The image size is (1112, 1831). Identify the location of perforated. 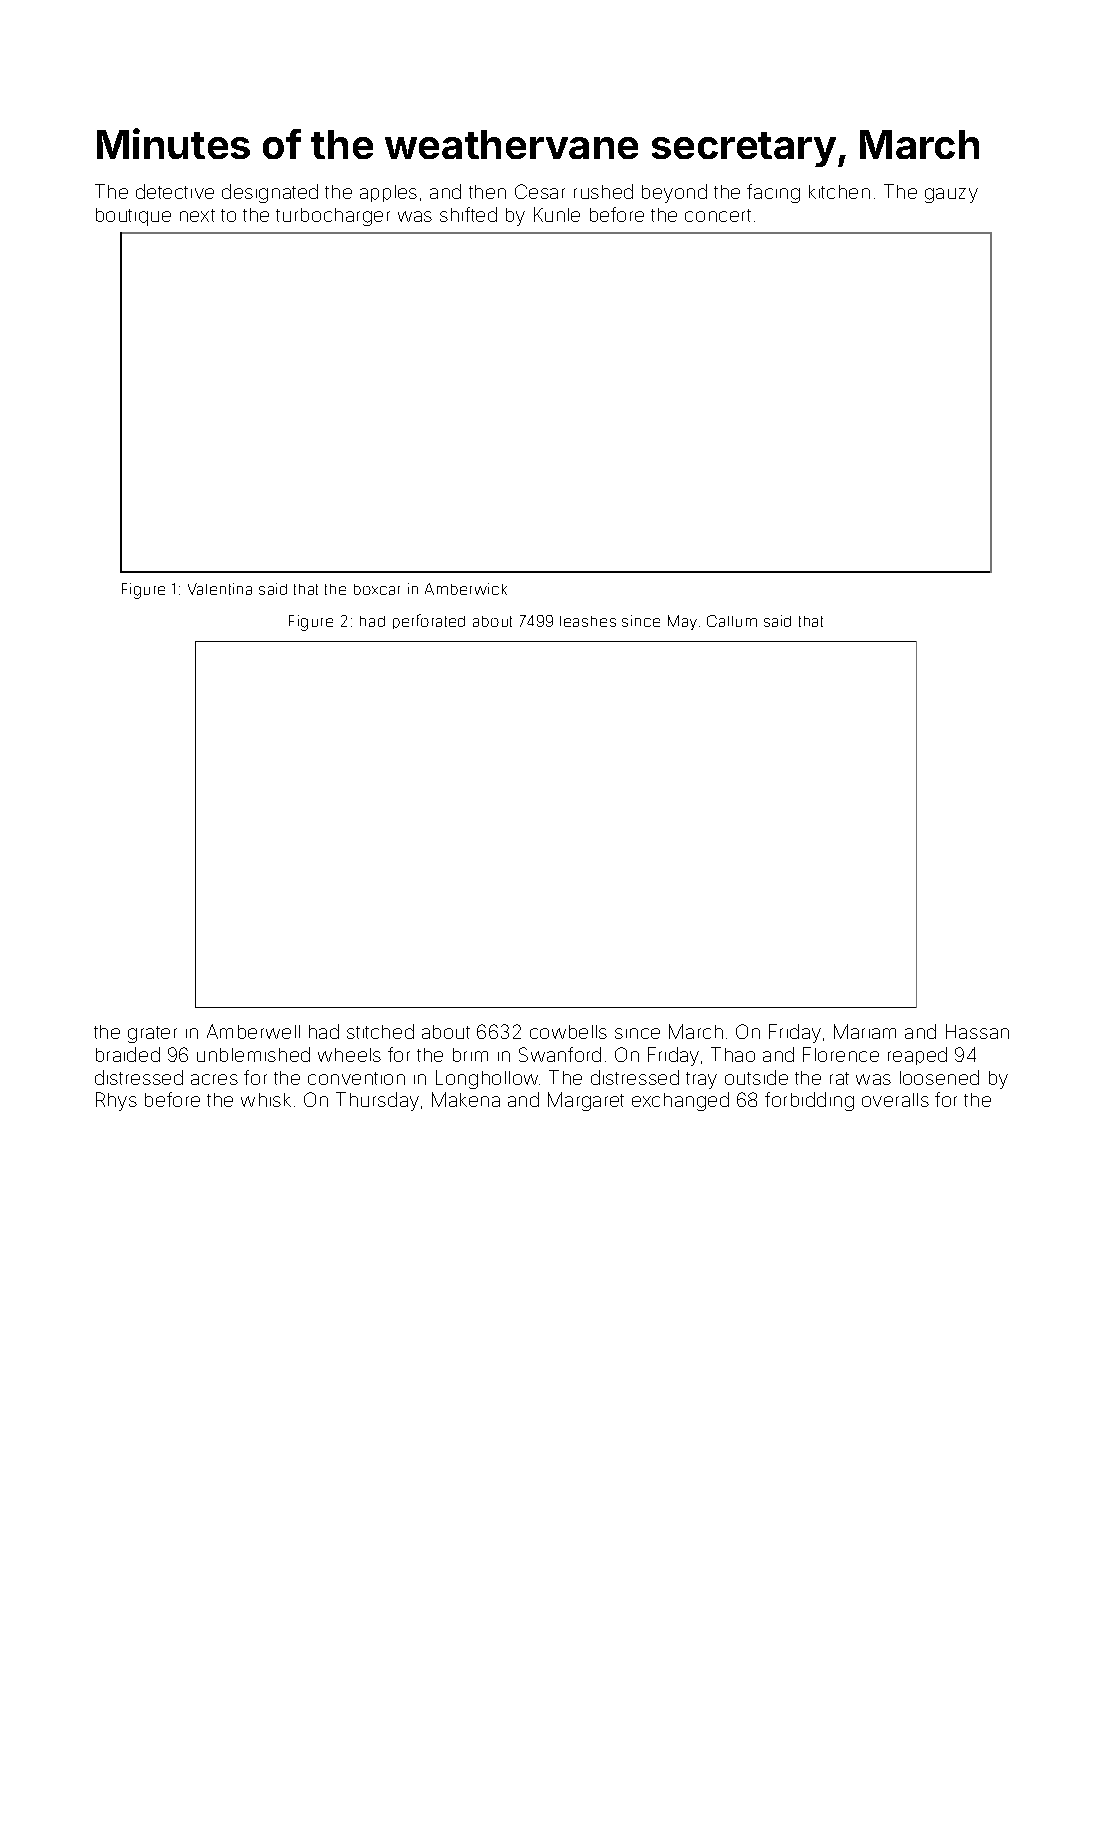
(429, 621).
